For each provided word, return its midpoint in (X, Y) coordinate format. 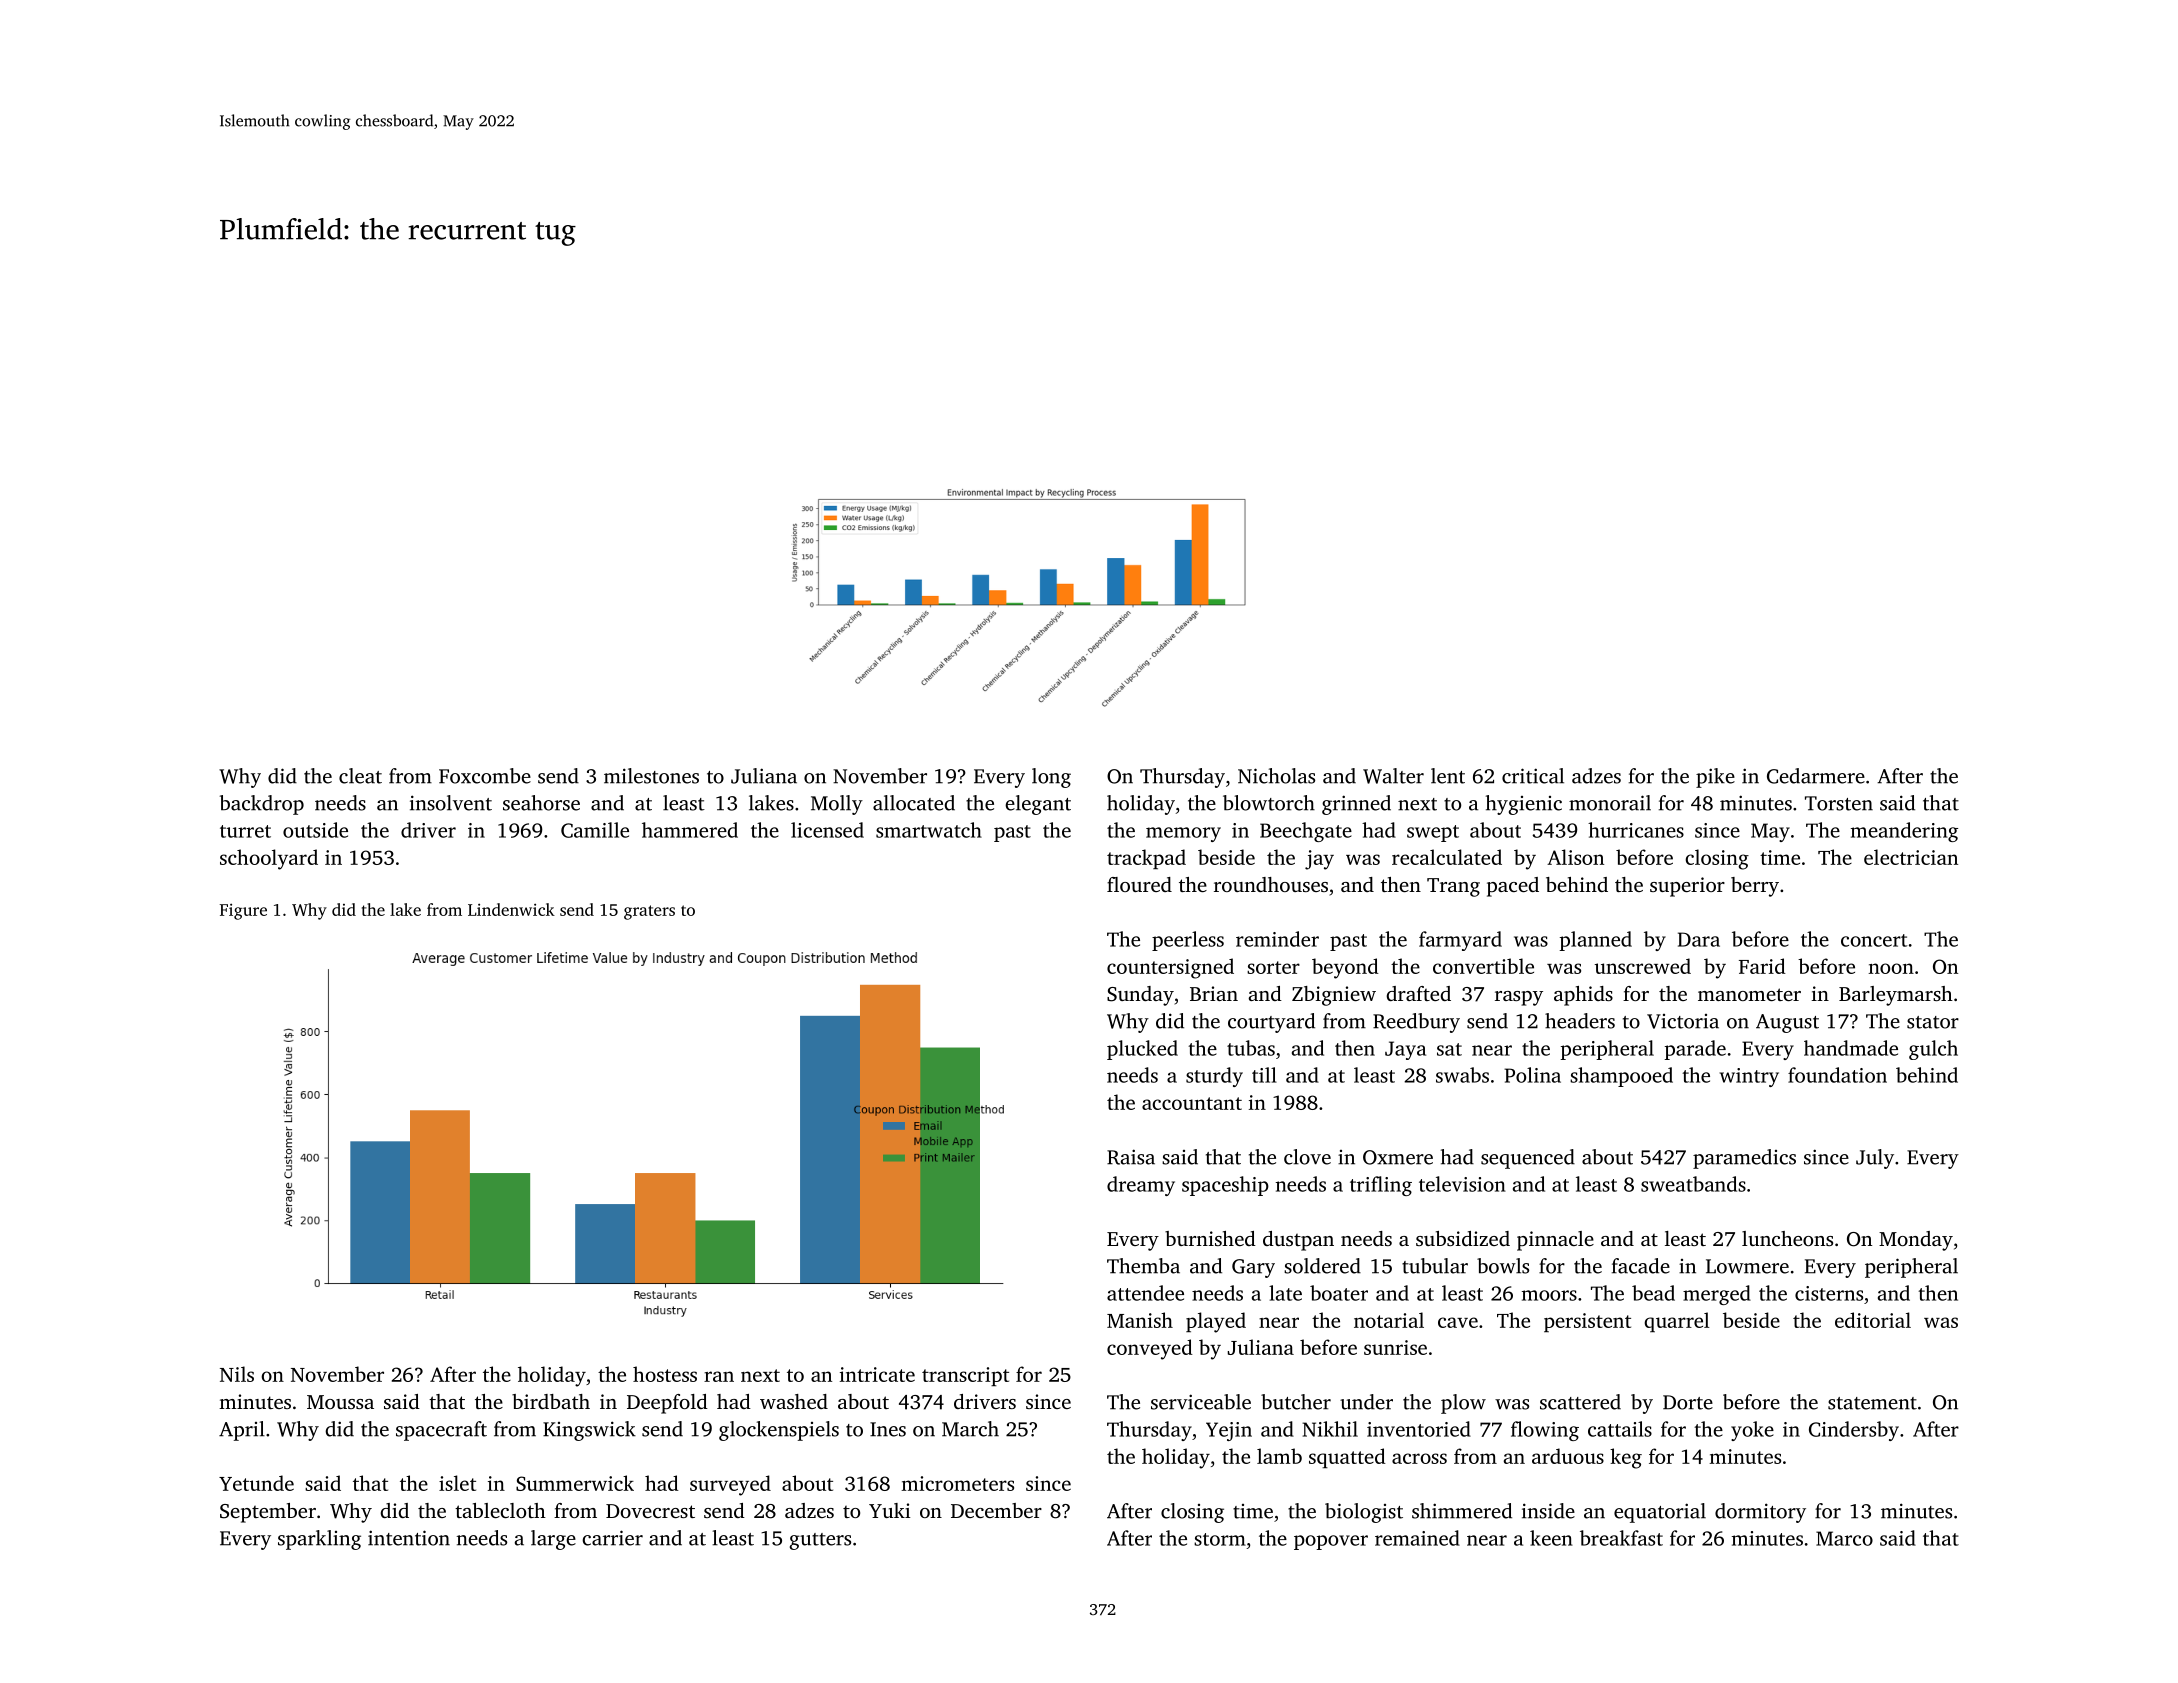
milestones (651, 776)
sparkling (319, 1540)
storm (1220, 1539)
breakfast (1621, 1538)
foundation (1837, 1075)
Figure (243, 911)
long (1051, 778)
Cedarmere (1816, 776)
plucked (1142, 1050)
